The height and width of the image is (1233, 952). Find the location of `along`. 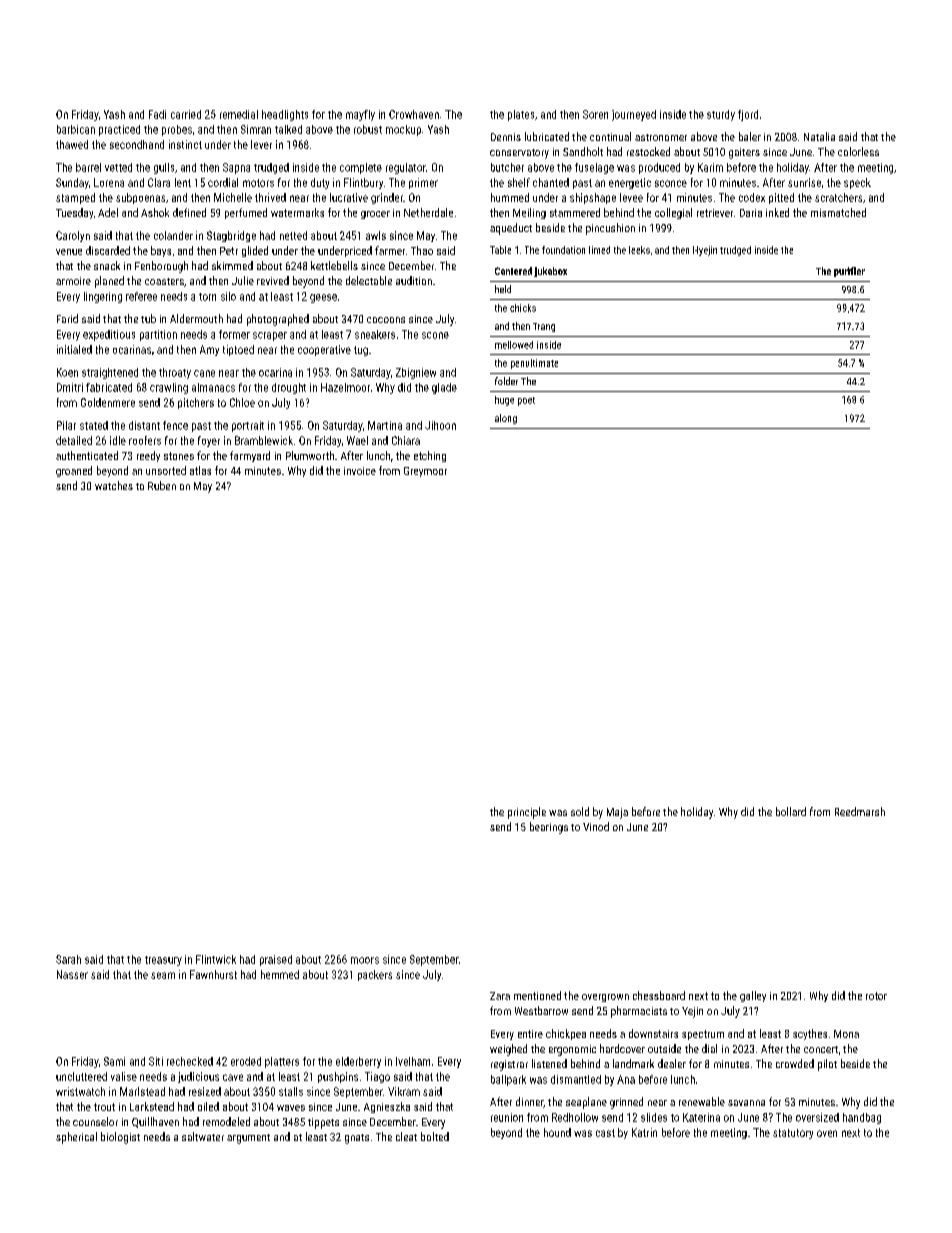

along is located at coordinates (506, 419).
